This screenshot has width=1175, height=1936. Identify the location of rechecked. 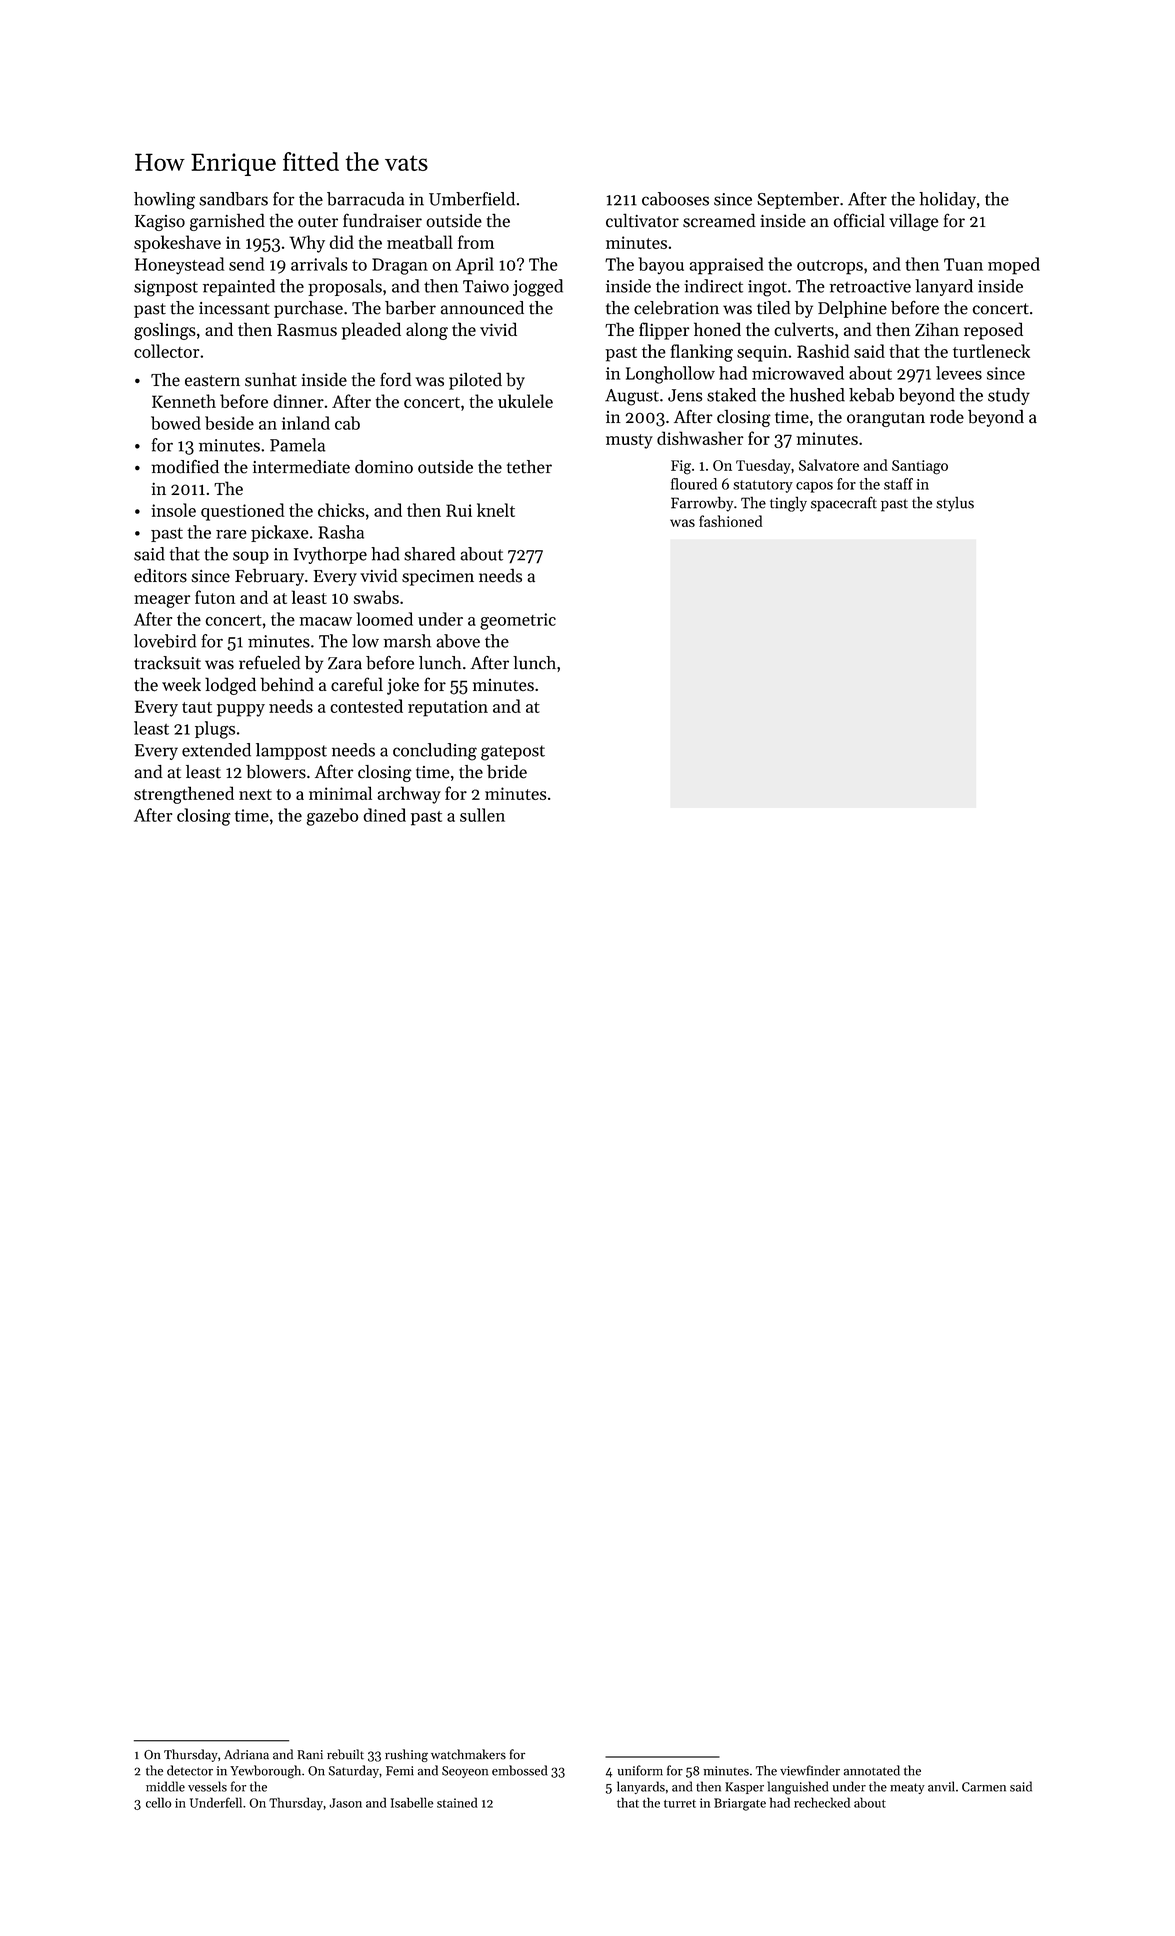
(822, 1802).
